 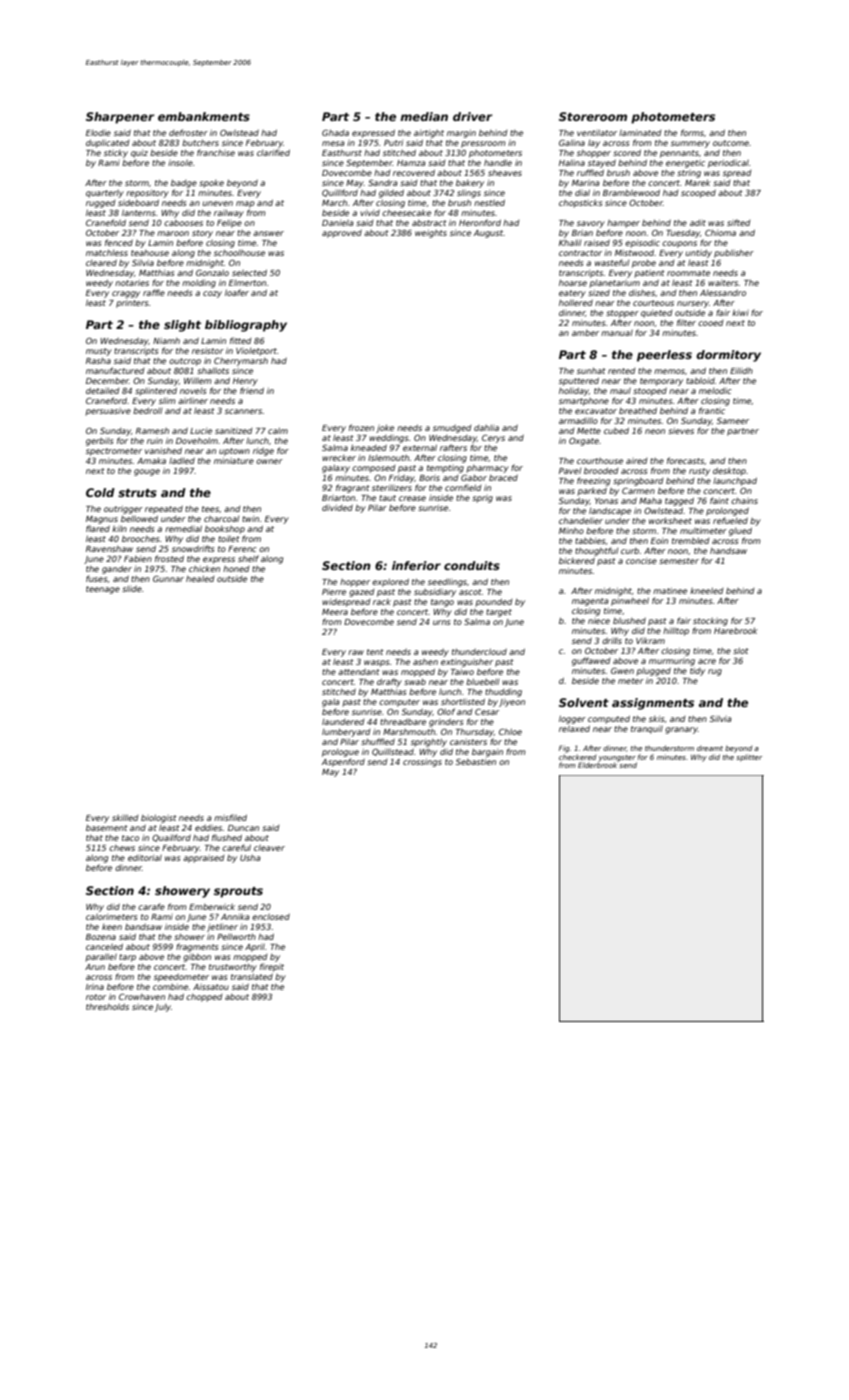 I want to click on firepit, so click(x=272, y=967).
